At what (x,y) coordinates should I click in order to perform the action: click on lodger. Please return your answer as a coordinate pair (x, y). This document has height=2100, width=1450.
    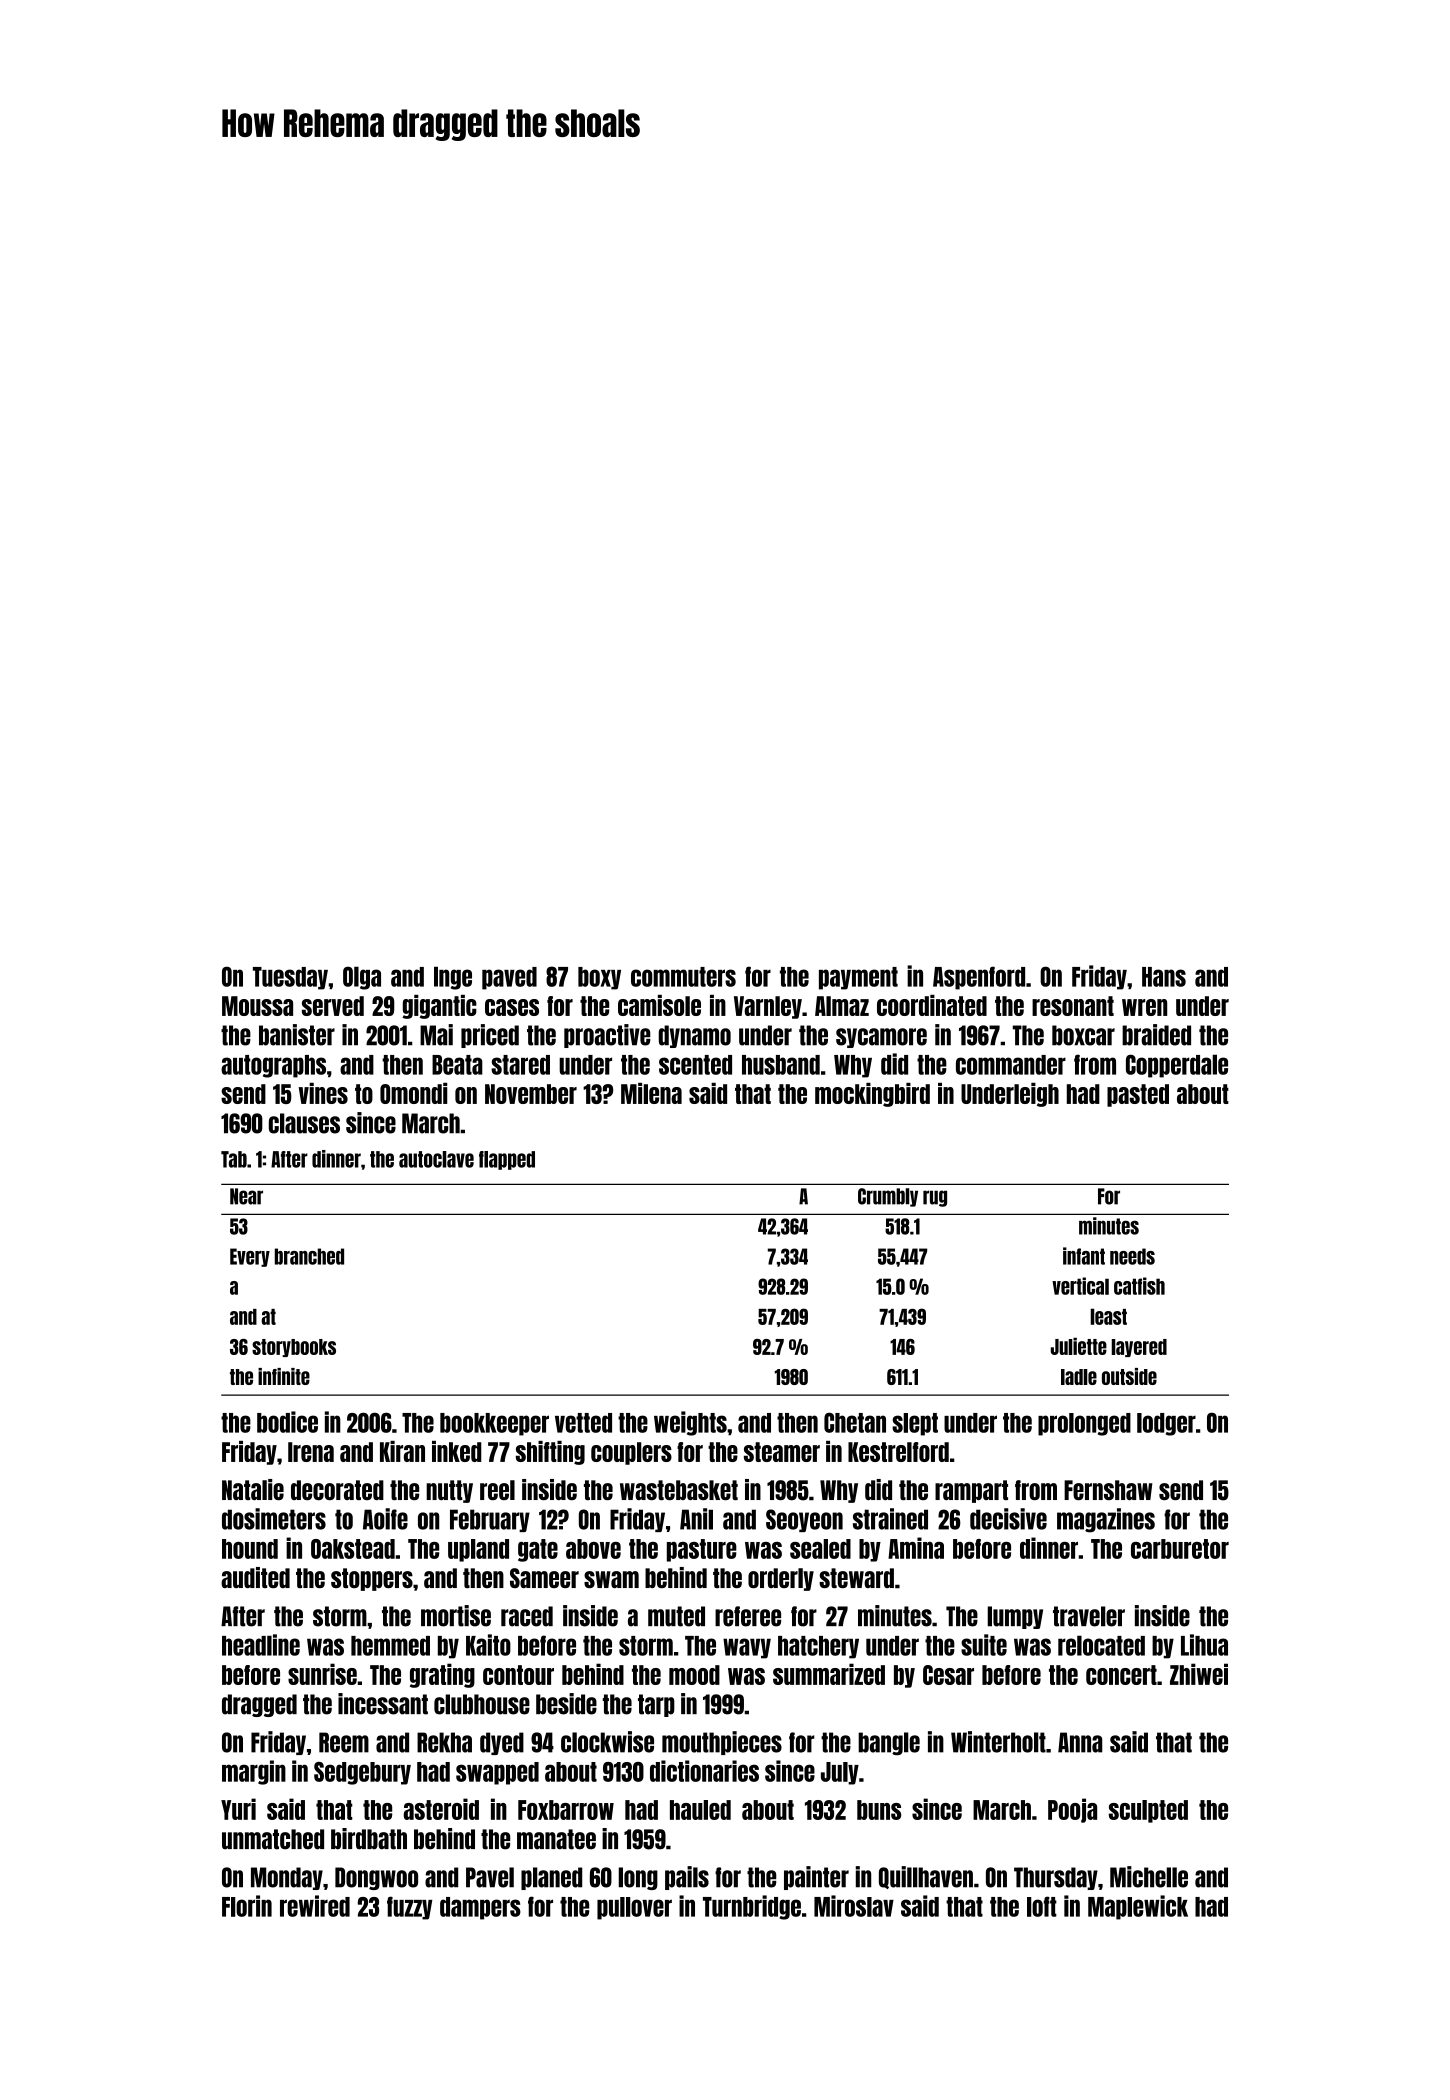
    Looking at the image, I should click on (1166, 1424).
